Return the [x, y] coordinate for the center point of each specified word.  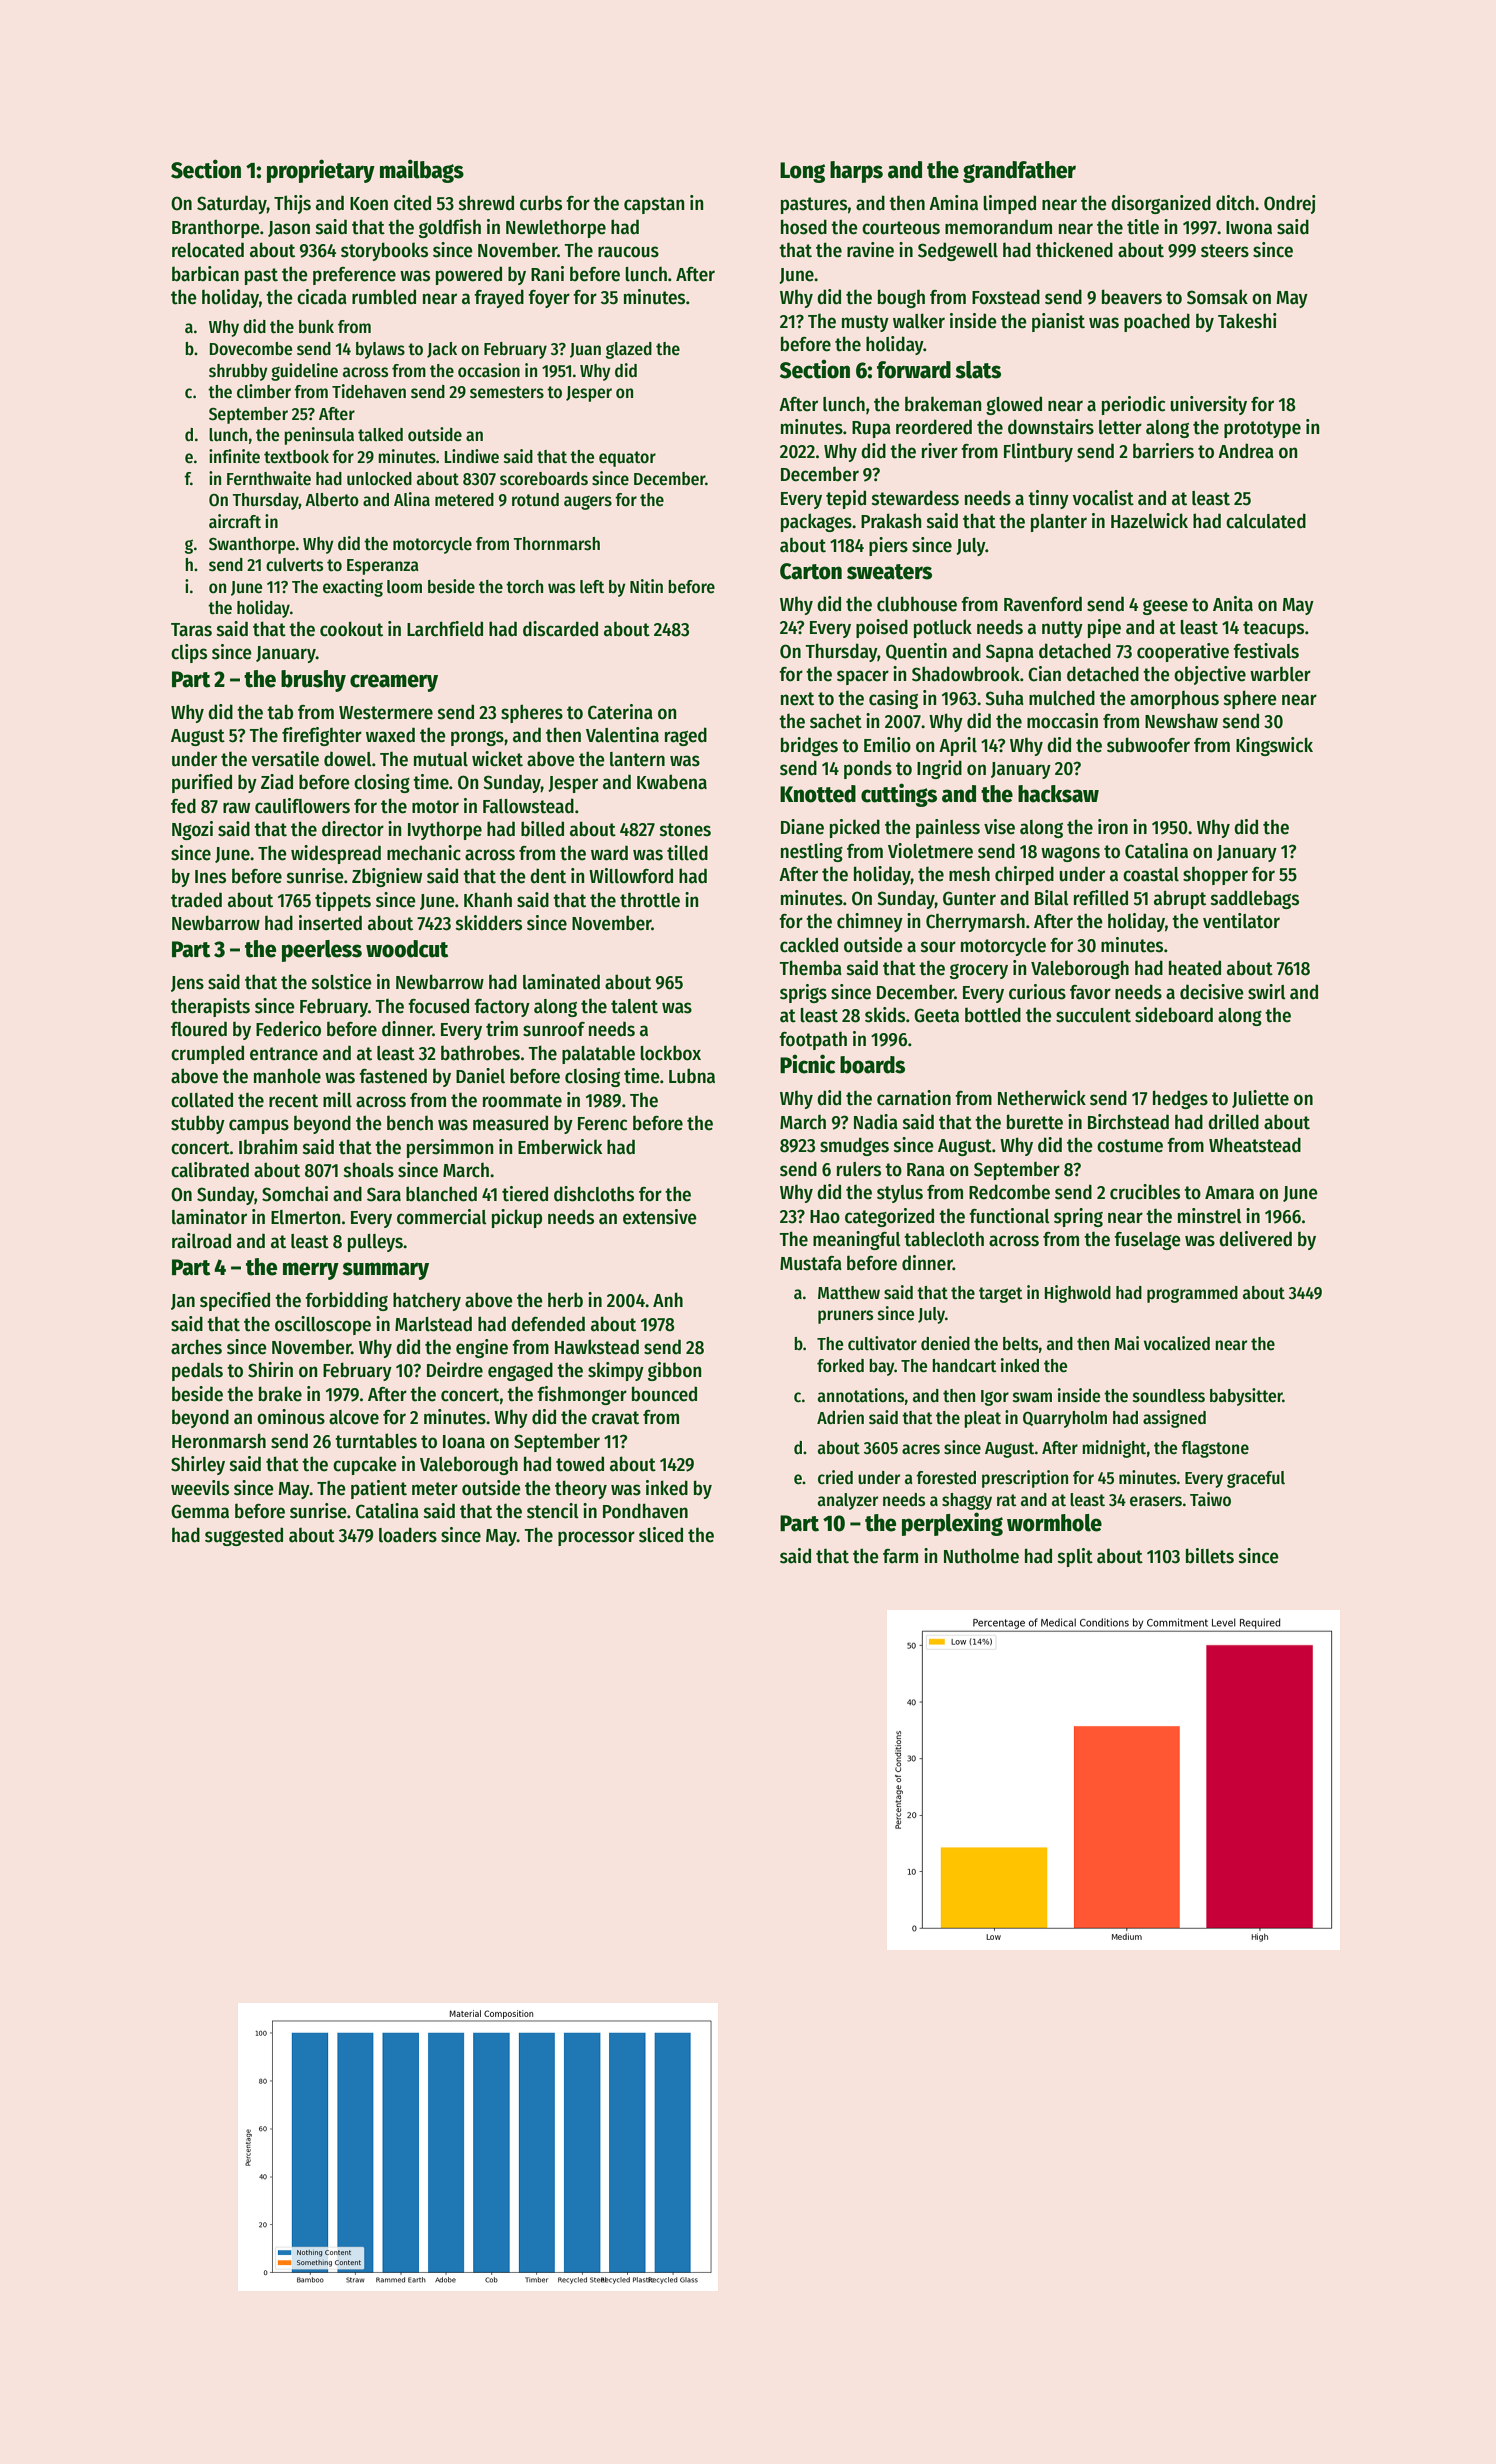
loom [404, 587]
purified [202, 783]
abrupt [1180, 899]
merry [311, 1271]
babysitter [1246, 1397]
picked [855, 828]
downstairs [1051, 427]
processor [596, 1538]
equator [627, 459]
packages [816, 522]
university [1208, 405]
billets [1210, 1556]
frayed [499, 298]
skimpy [616, 1371]
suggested [244, 1536]
